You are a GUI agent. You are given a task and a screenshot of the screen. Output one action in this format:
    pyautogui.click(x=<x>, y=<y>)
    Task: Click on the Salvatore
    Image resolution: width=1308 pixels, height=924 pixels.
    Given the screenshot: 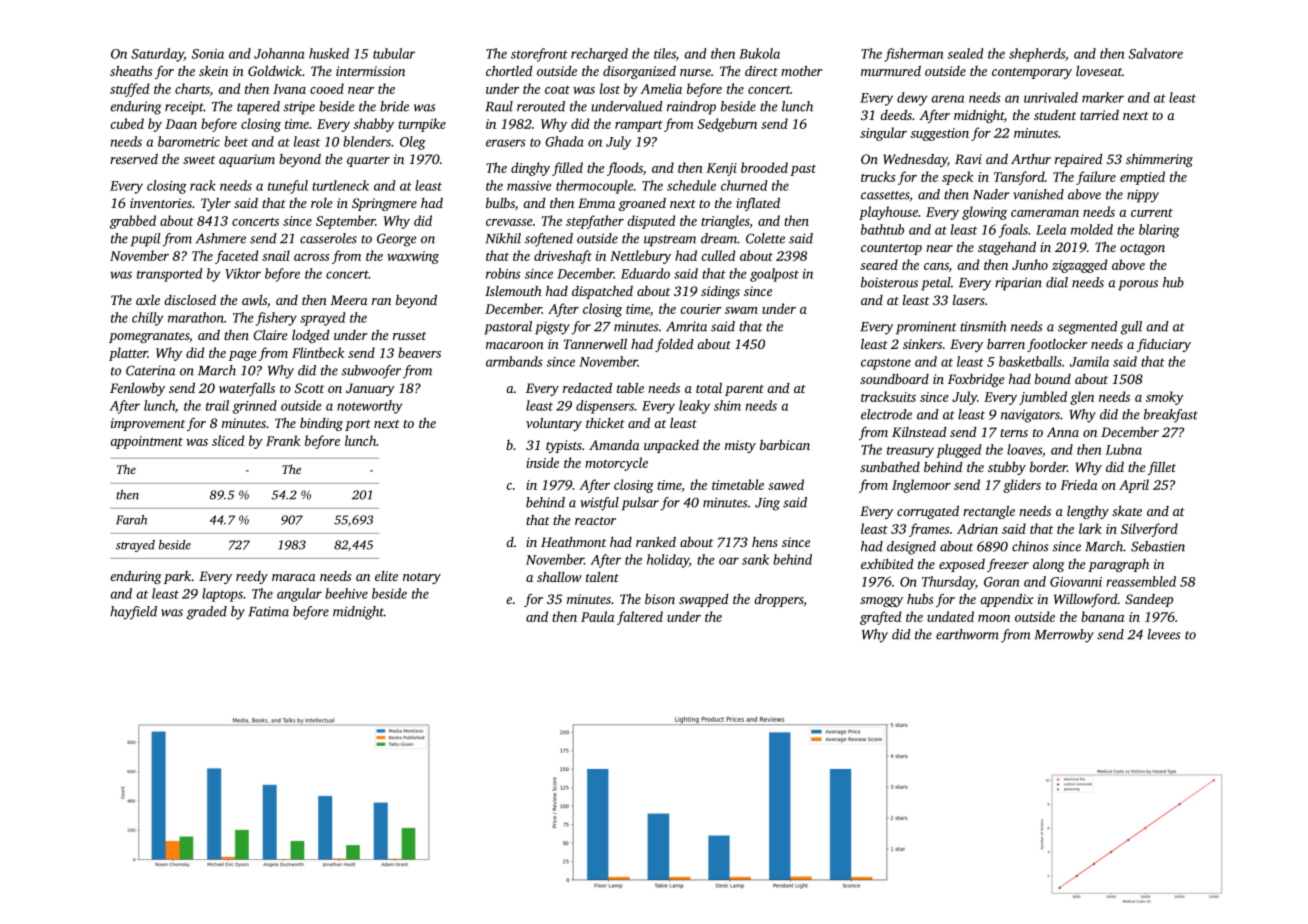 What is the action you would take?
    pyautogui.click(x=1156, y=53)
